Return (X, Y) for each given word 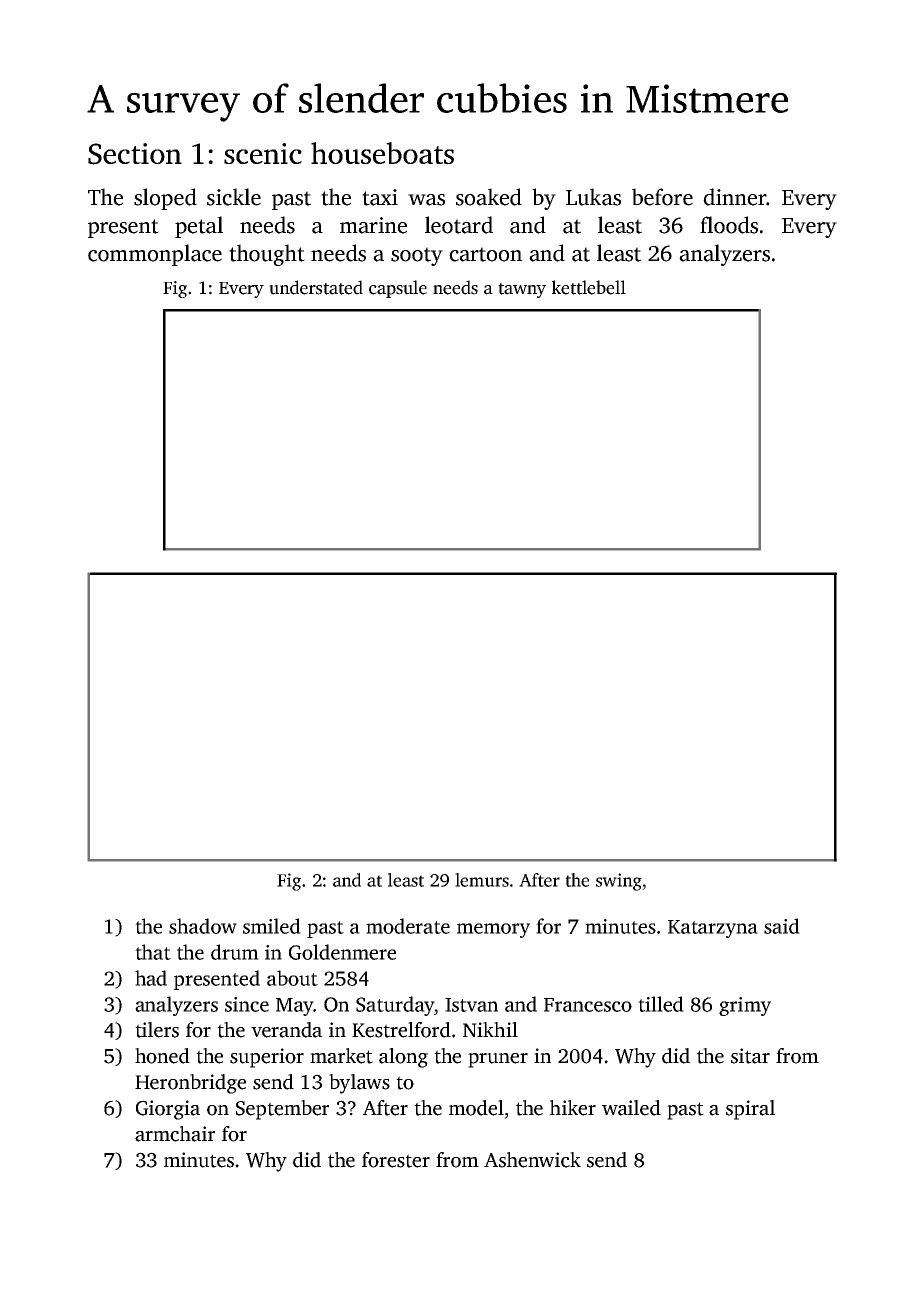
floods (729, 225)
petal (199, 227)
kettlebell (589, 287)
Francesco (588, 1005)
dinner (734, 197)
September (282, 1110)
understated (316, 287)
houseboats (382, 153)
